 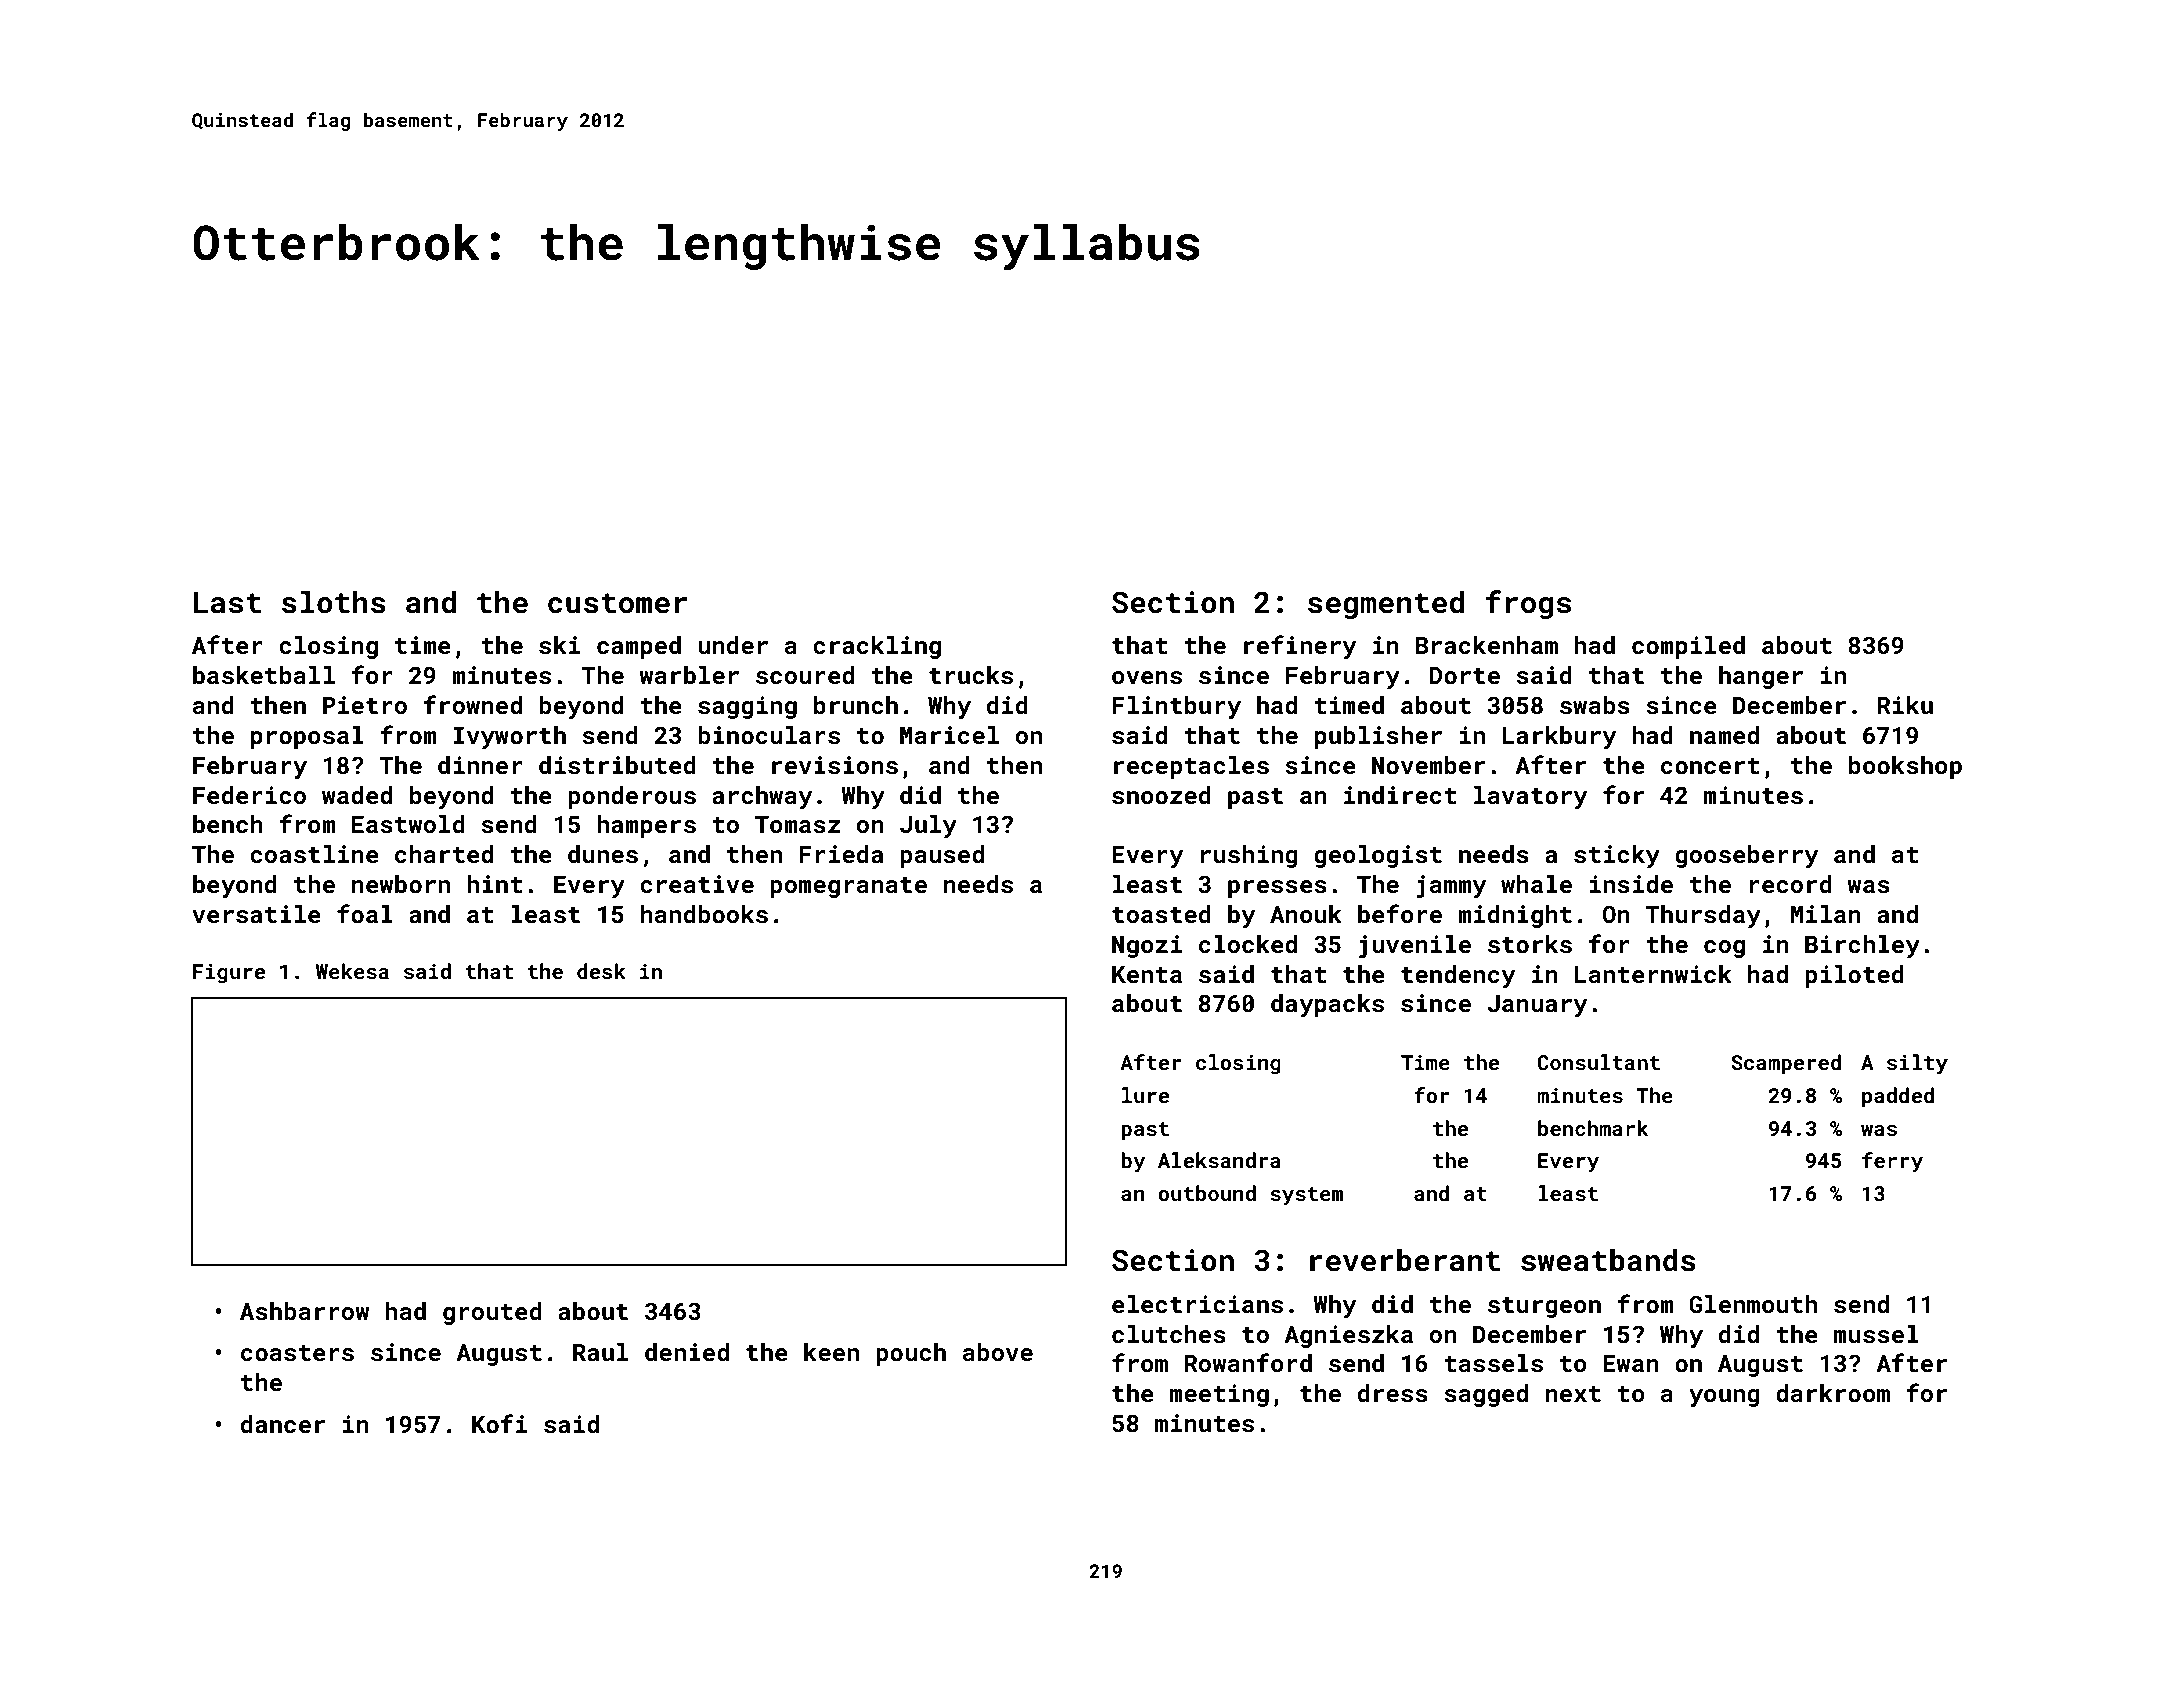 What do you see at coordinates (1826, 914) in the screenshot?
I see `Milan` at bounding box center [1826, 914].
